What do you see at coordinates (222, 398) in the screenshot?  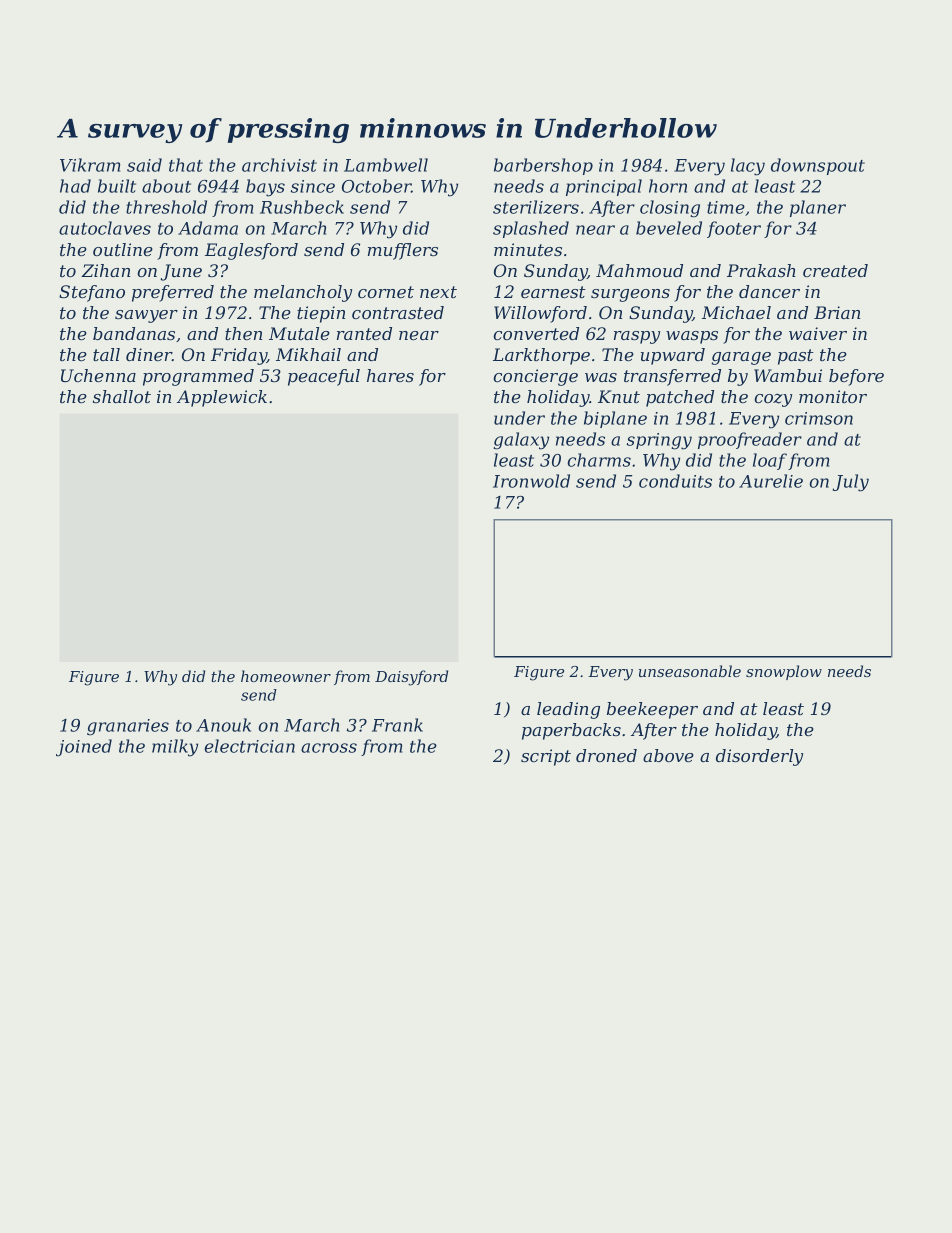 I see `Applewick` at bounding box center [222, 398].
